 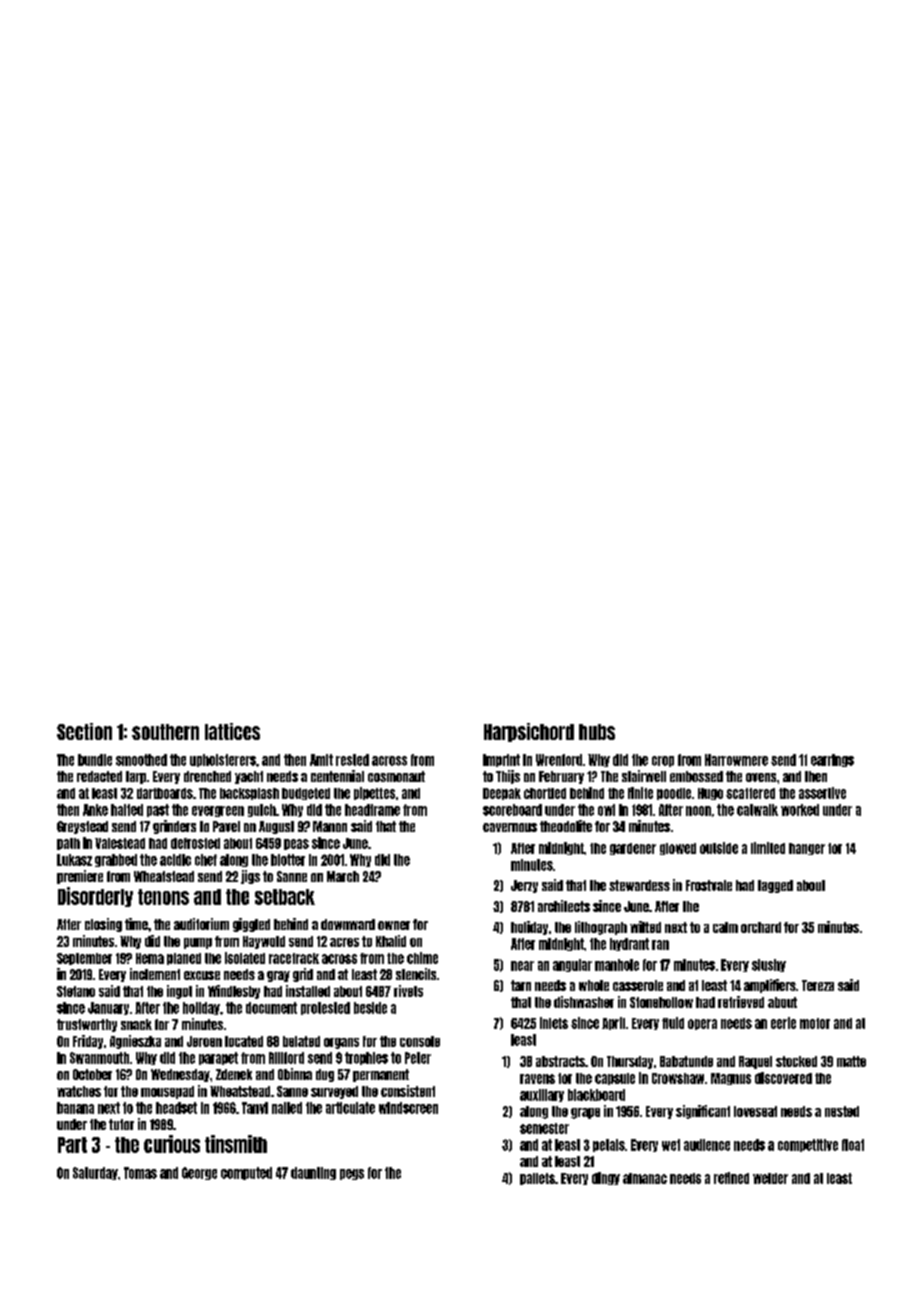 What do you see at coordinates (522, 966) in the image?
I see `near` at bounding box center [522, 966].
